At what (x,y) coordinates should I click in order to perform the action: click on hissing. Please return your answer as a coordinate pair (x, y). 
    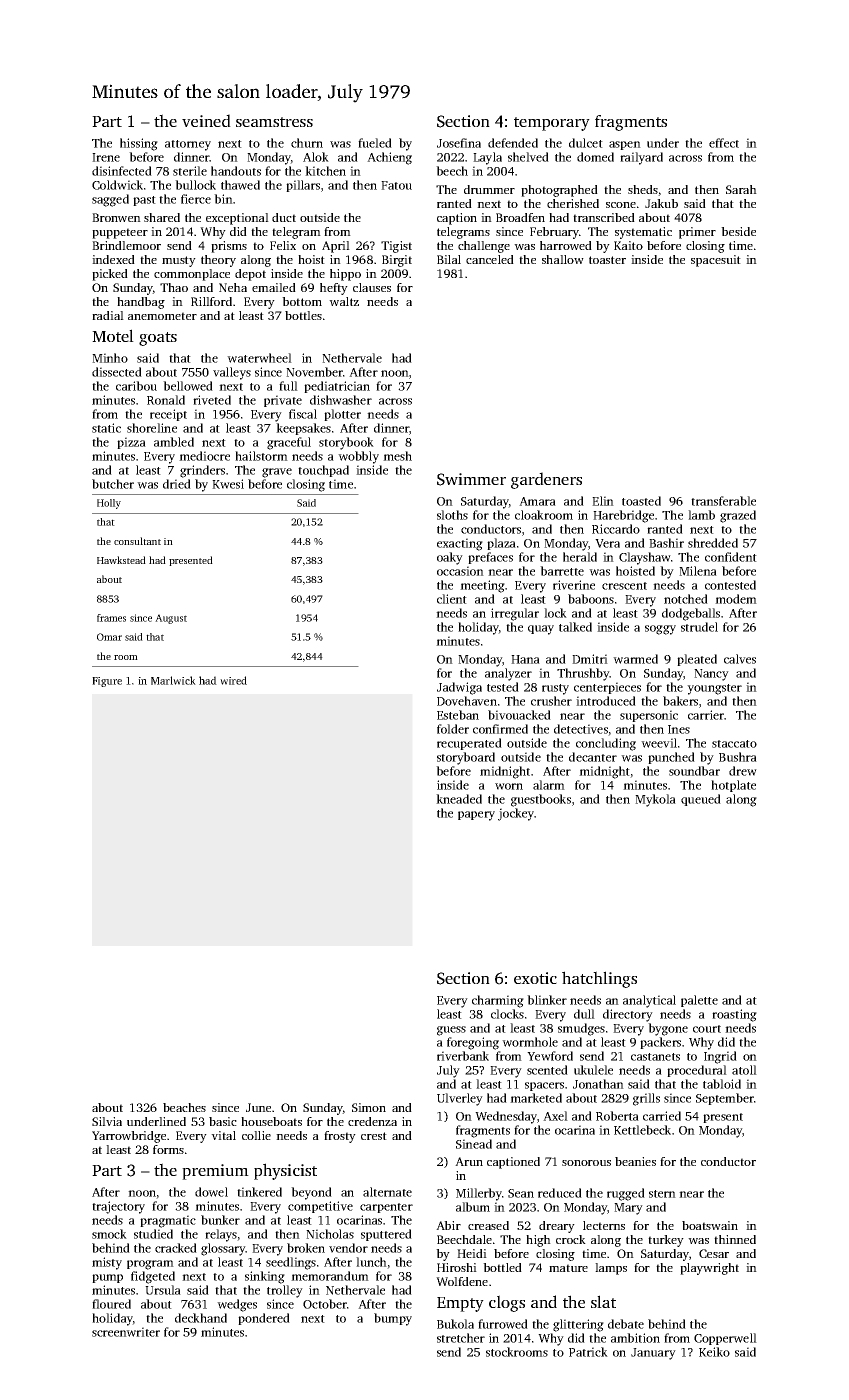
    Looking at the image, I should click on (139, 144).
